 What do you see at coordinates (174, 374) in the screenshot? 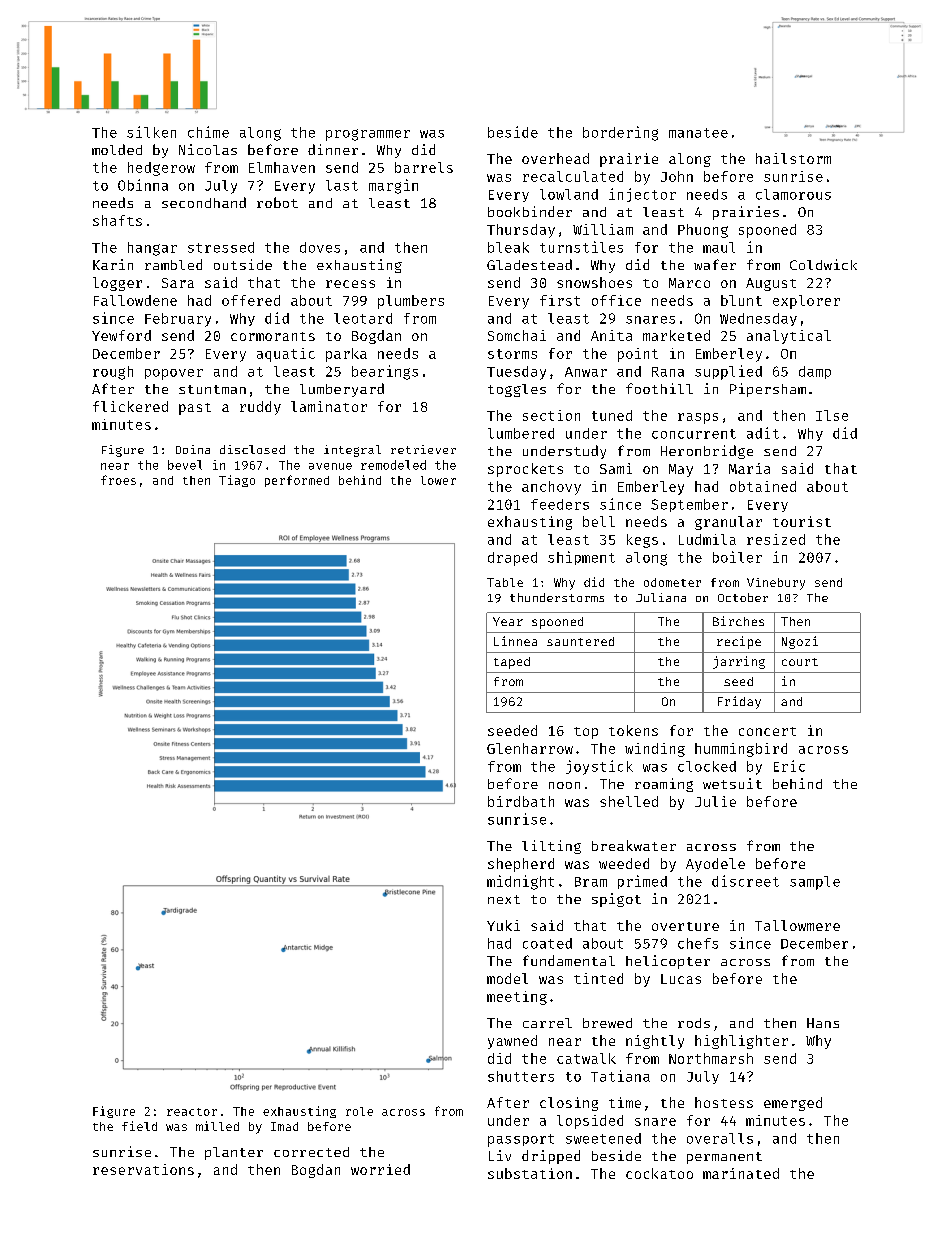
I see `popover` at bounding box center [174, 374].
